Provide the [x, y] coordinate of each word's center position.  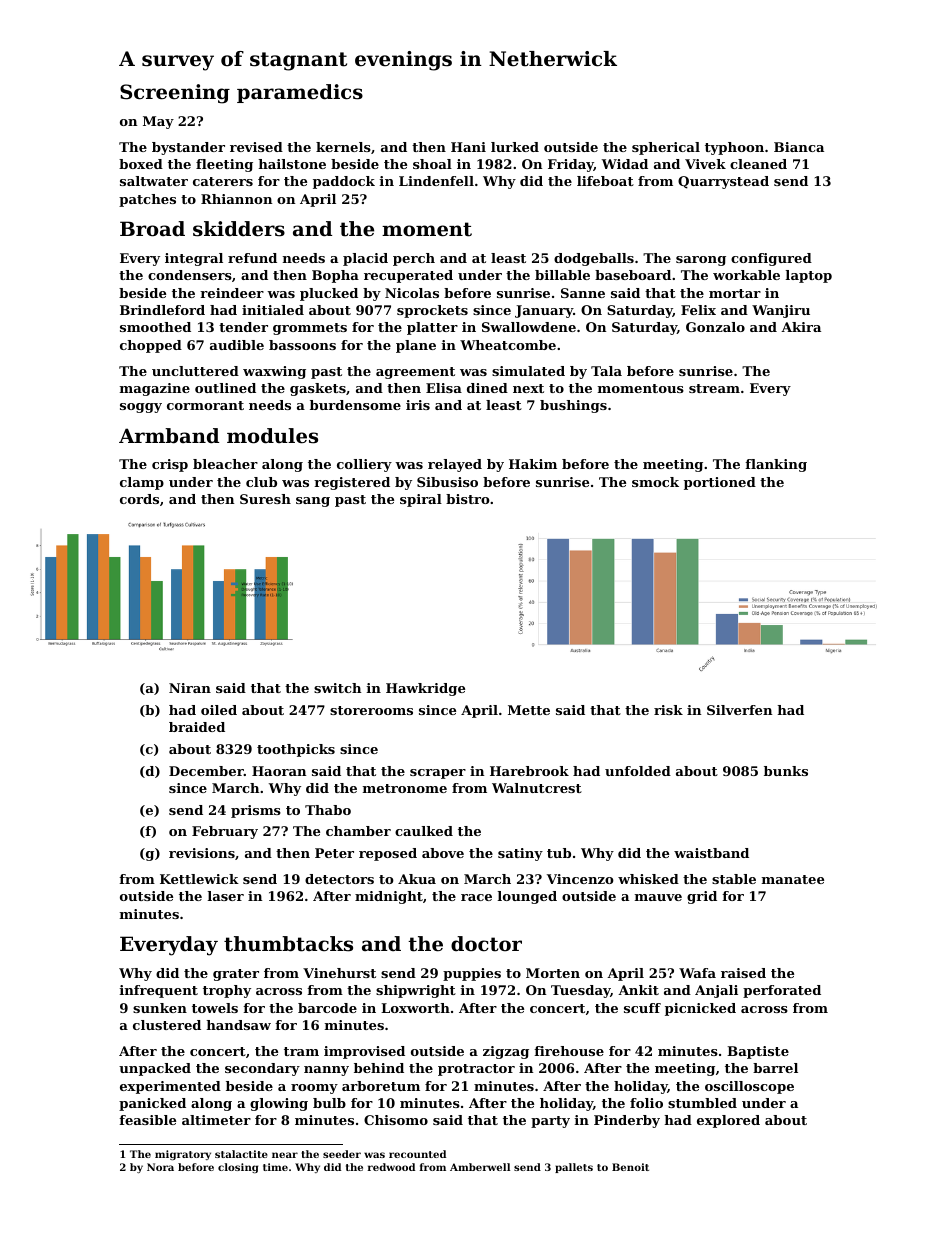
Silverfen [739, 710]
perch [414, 259]
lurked [515, 147]
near [285, 1155]
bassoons [302, 345]
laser [226, 896]
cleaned [758, 164]
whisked [648, 879]
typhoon [734, 148]
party [550, 1122]
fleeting [224, 165]
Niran [190, 688]
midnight [389, 897]
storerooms [371, 710]
